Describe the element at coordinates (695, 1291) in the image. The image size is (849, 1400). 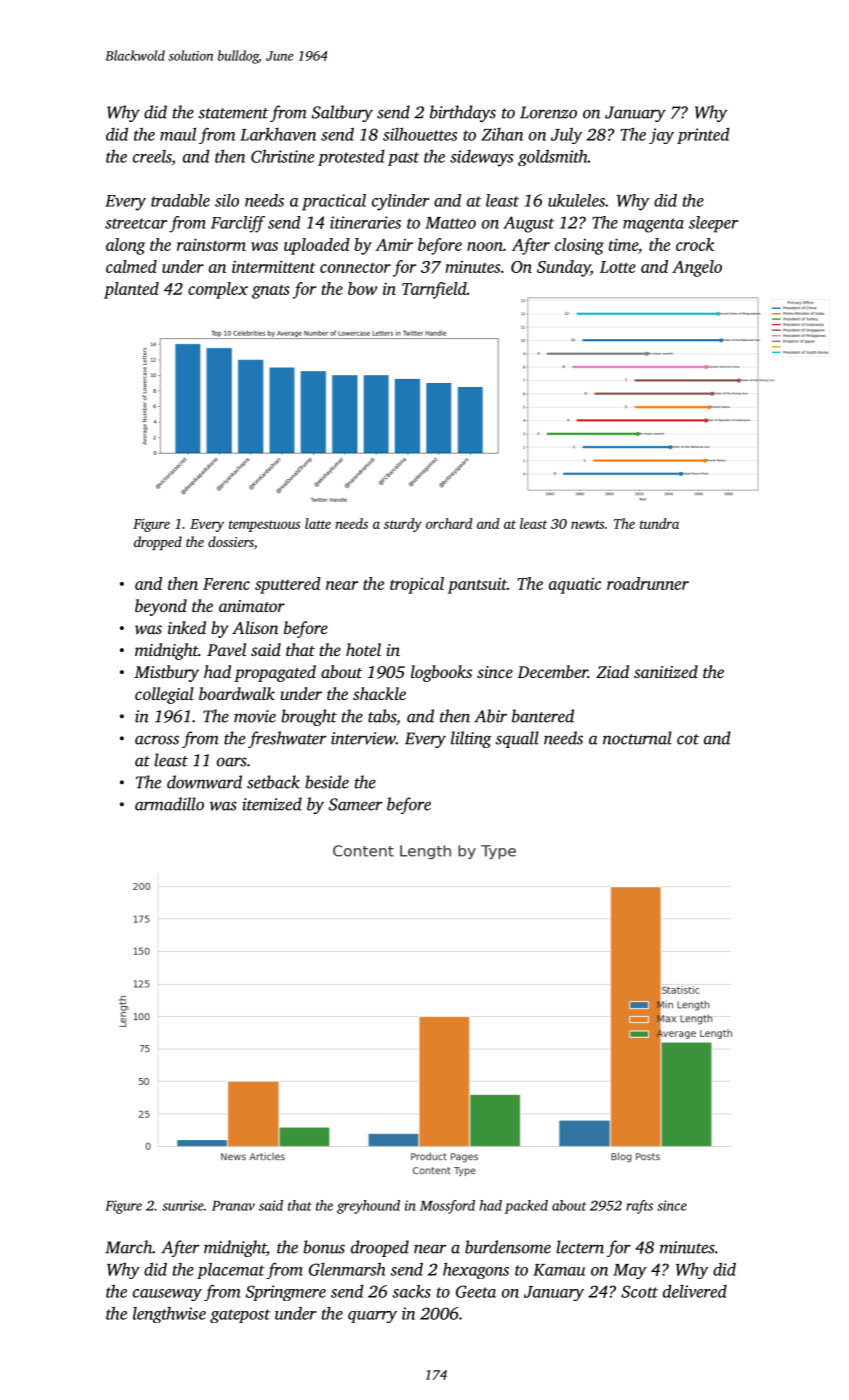
I see `delivered` at that location.
